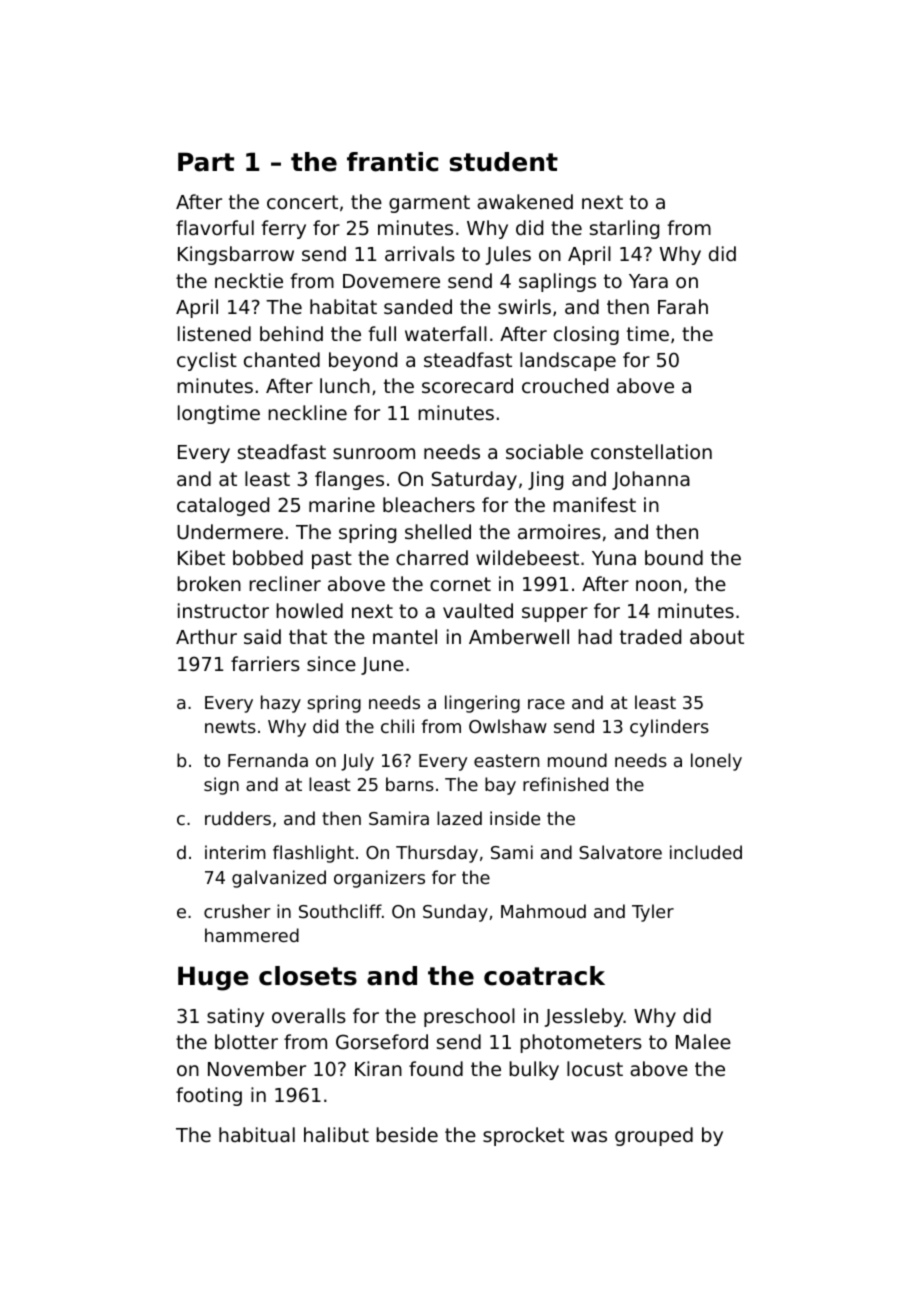 This screenshot has width=924, height=1311. Describe the element at coordinates (302, 202) in the screenshot. I see `concert` at that location.
